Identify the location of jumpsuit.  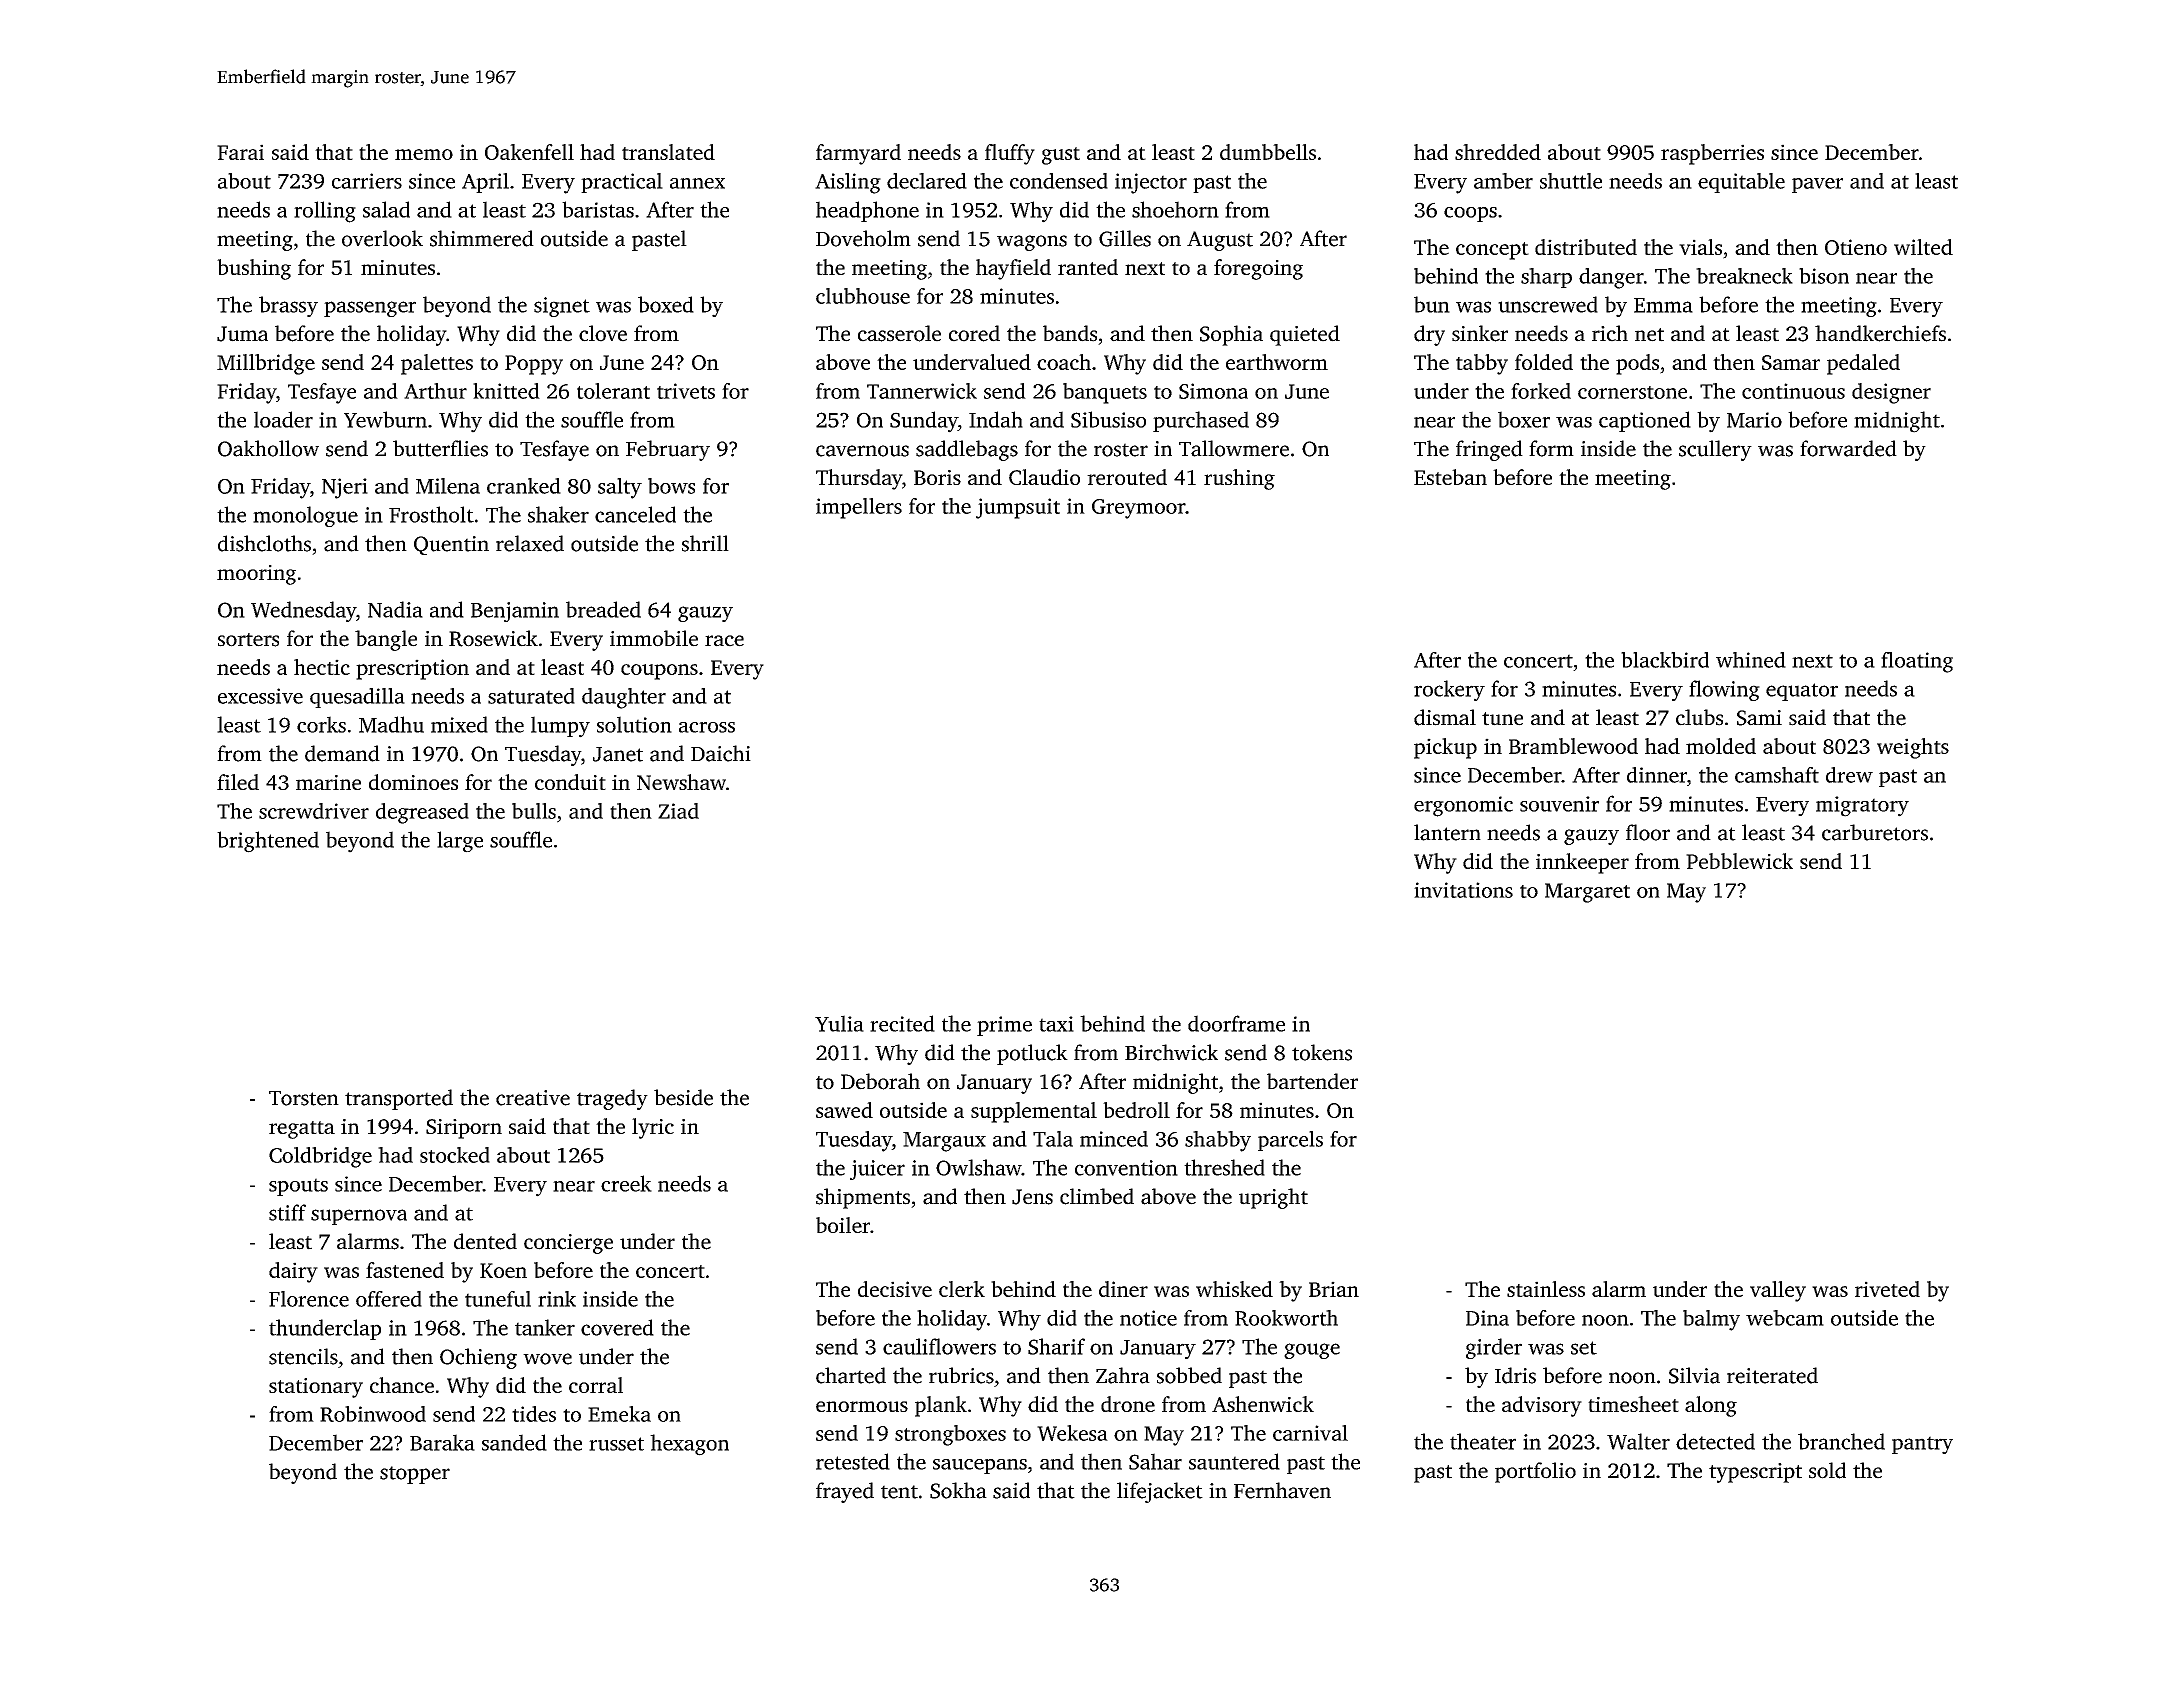
(1018, 508).
